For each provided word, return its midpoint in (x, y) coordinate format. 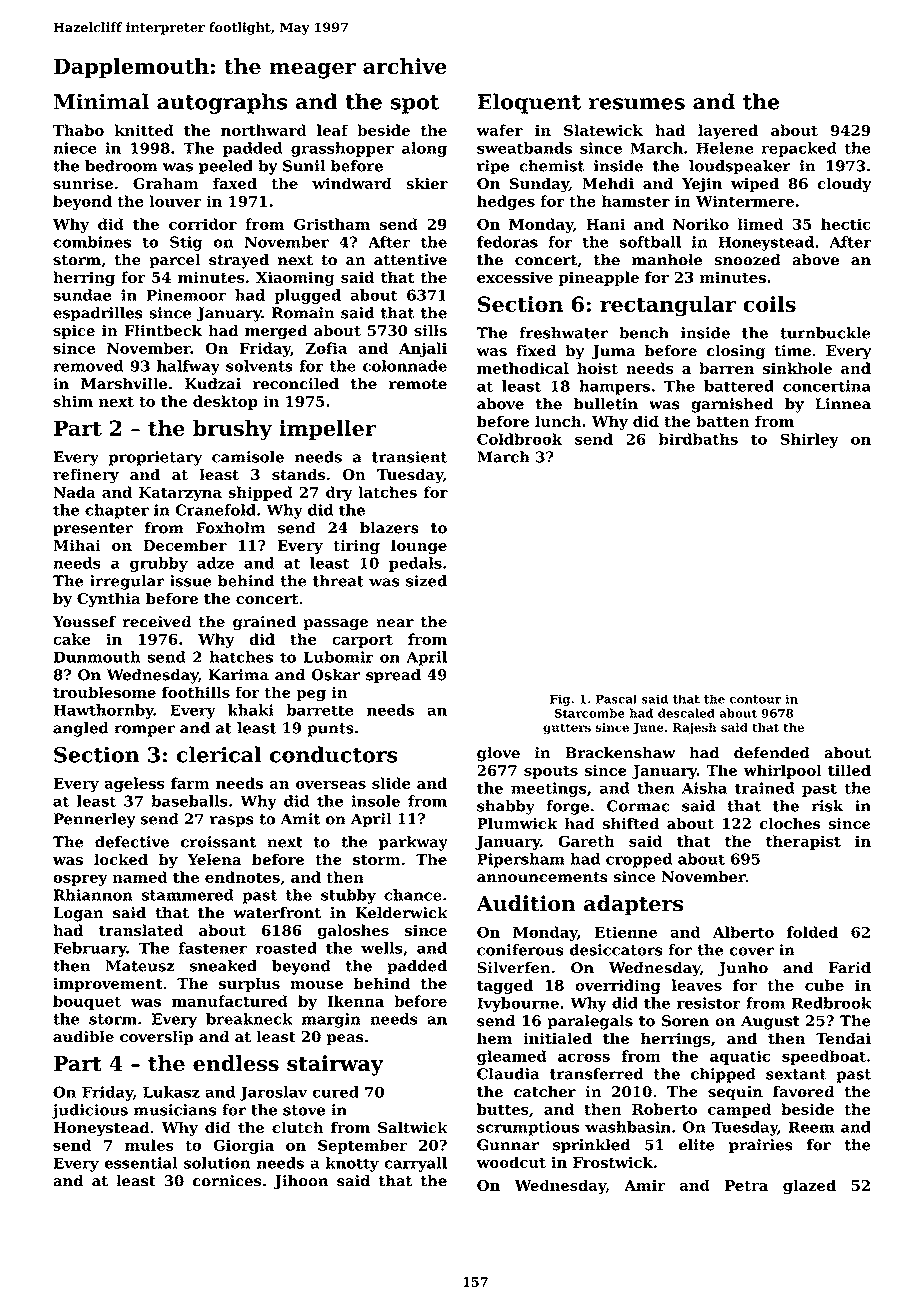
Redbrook (831, 1003)
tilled (849, 770)
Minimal (101, 101)
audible (83, 1036)
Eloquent (529, 103)
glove (498, 754)
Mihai (76, 545)
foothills (196, 692)
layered (728, 131)
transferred (596, 1074)
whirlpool (782, 771)
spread (393, 676)
